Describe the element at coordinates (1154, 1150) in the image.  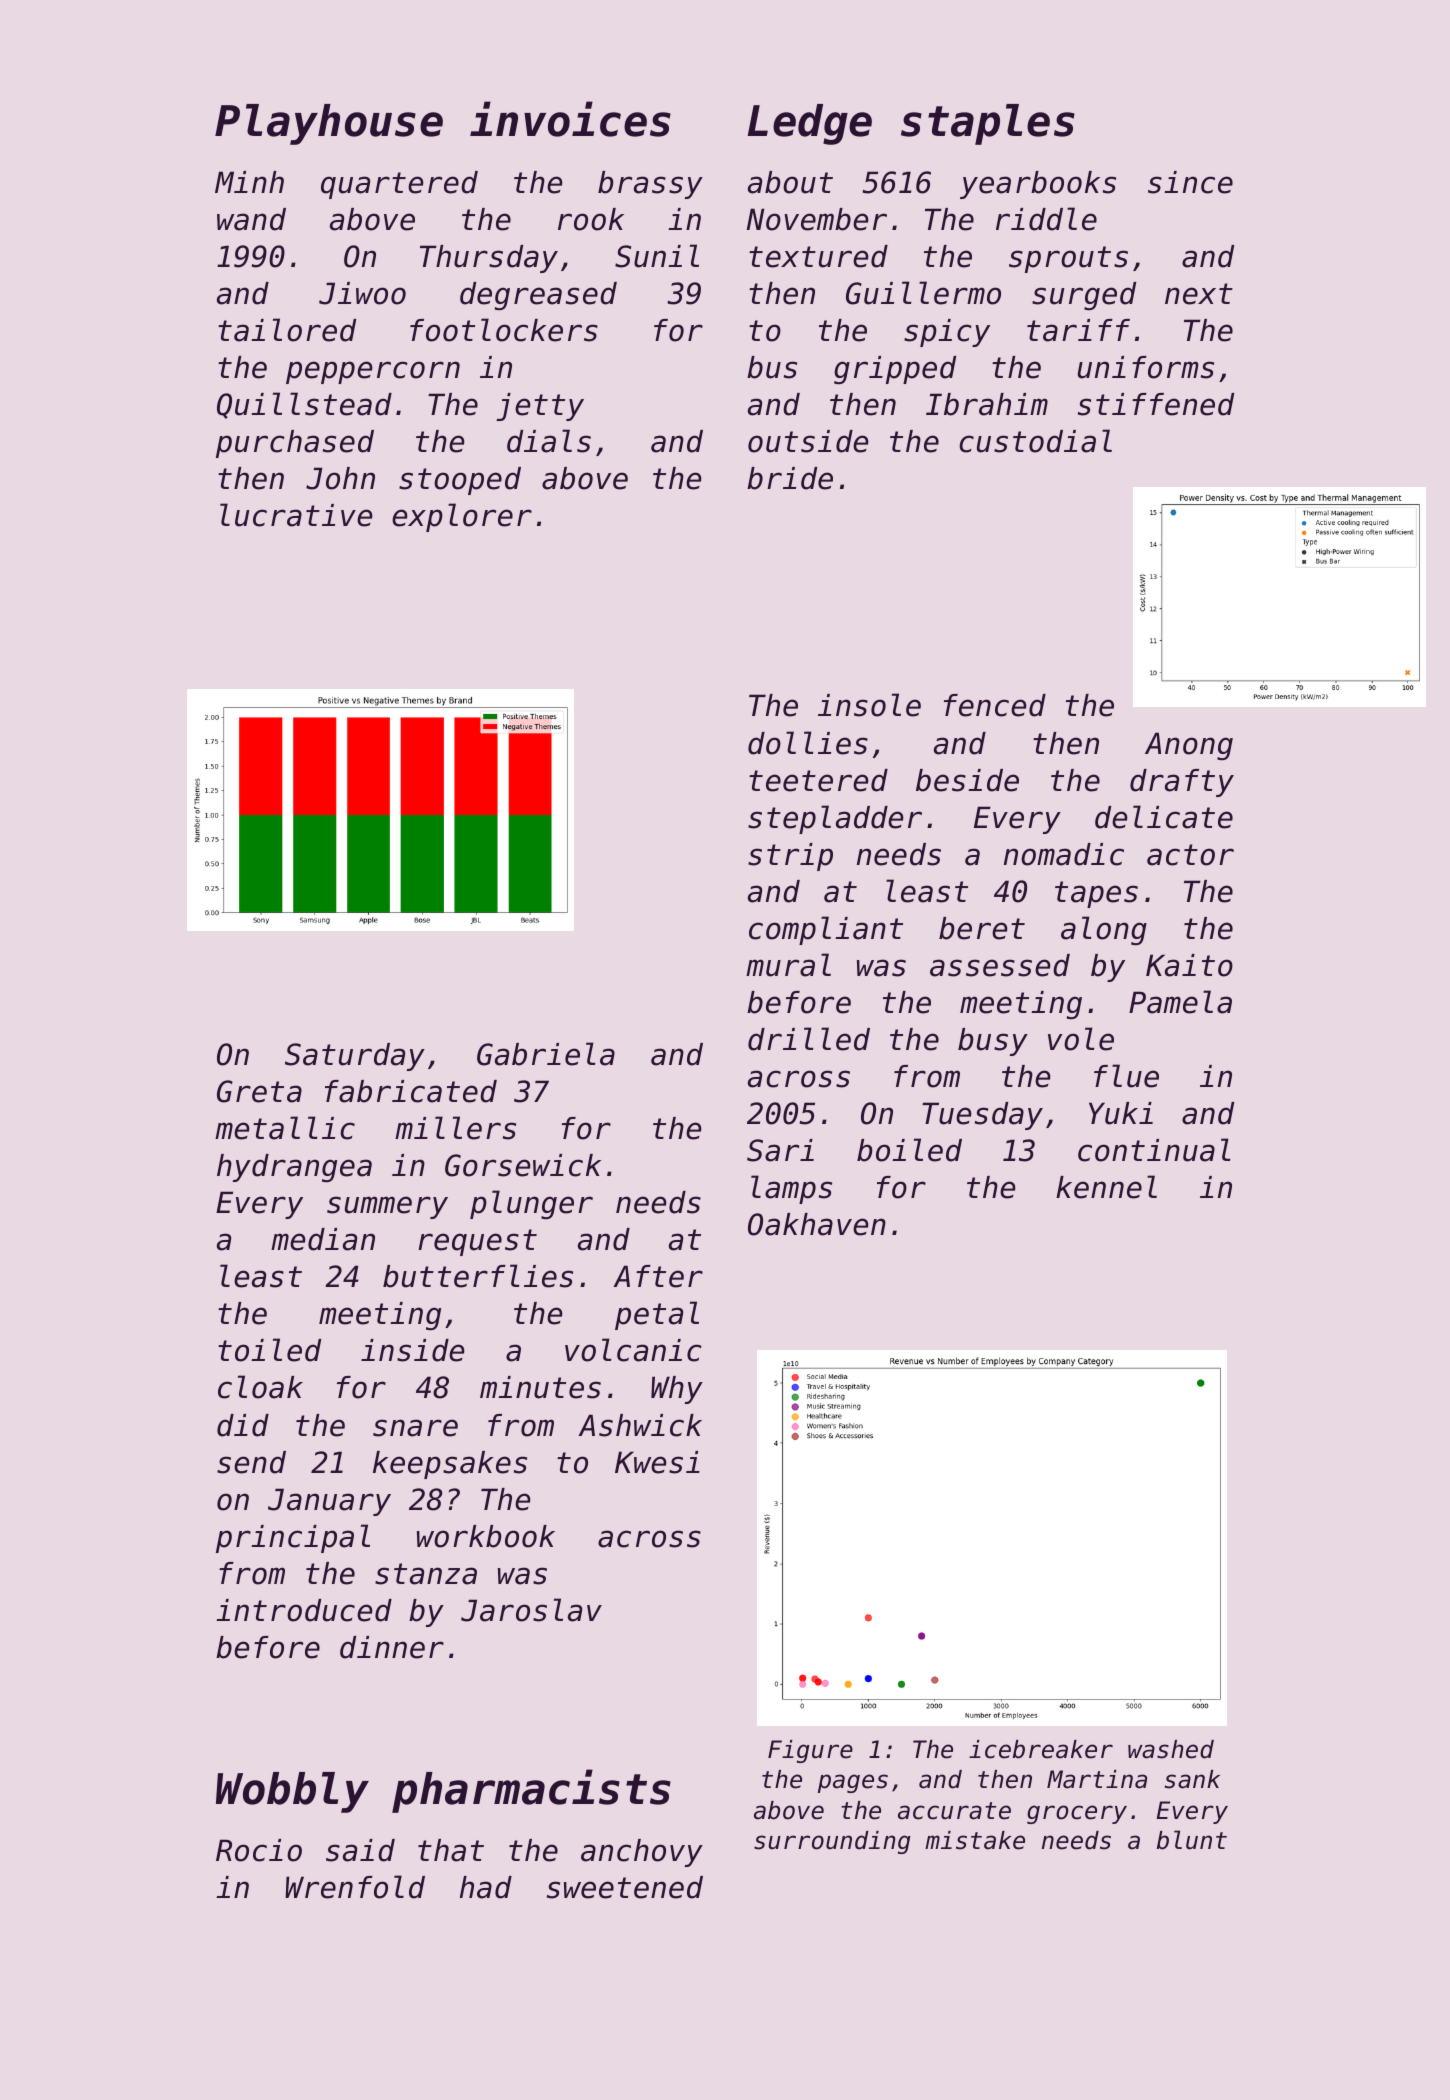
I see `continual` at that location.
